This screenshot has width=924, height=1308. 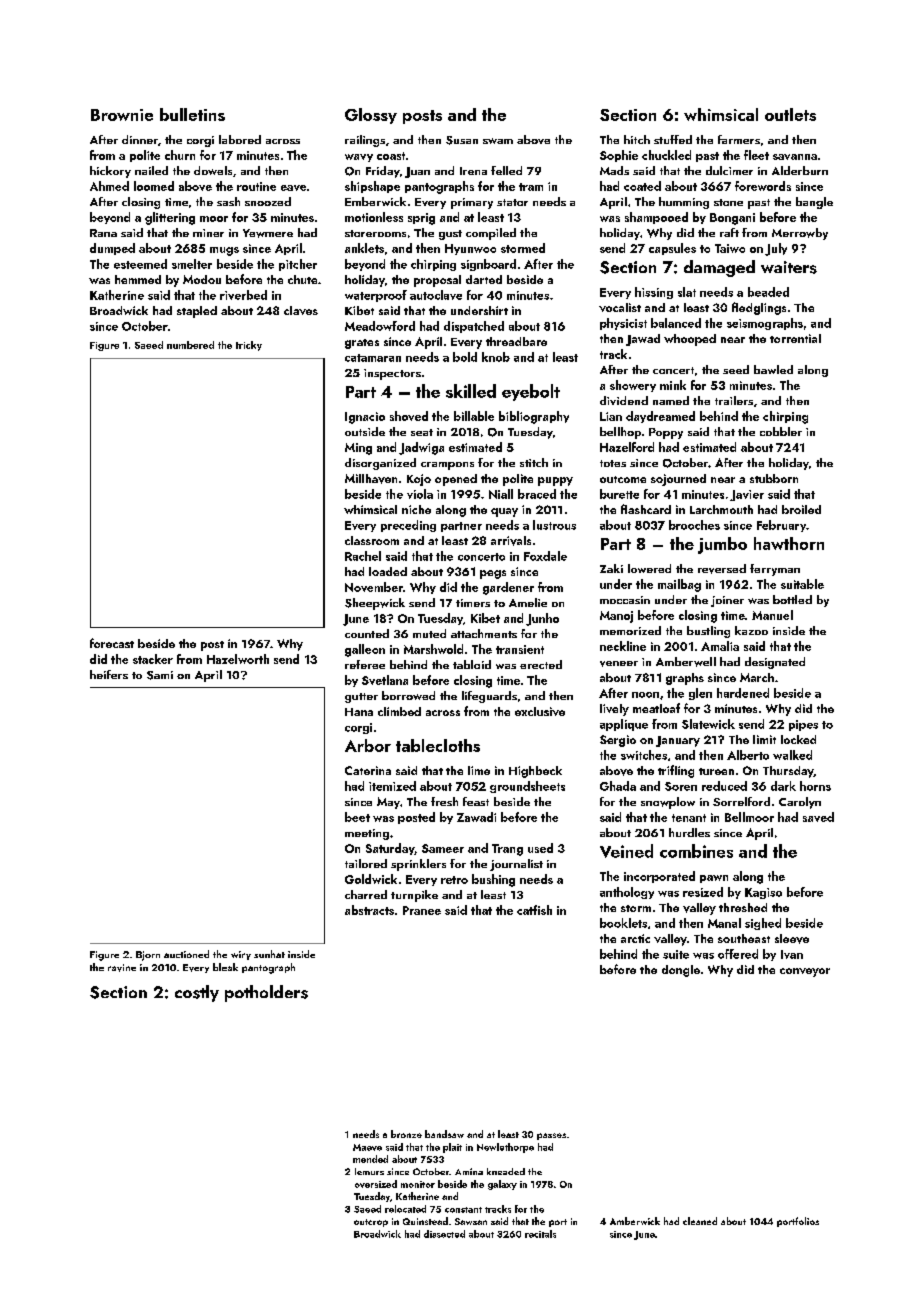 I want to click on outcrop, so click(x=371, y=1223).
